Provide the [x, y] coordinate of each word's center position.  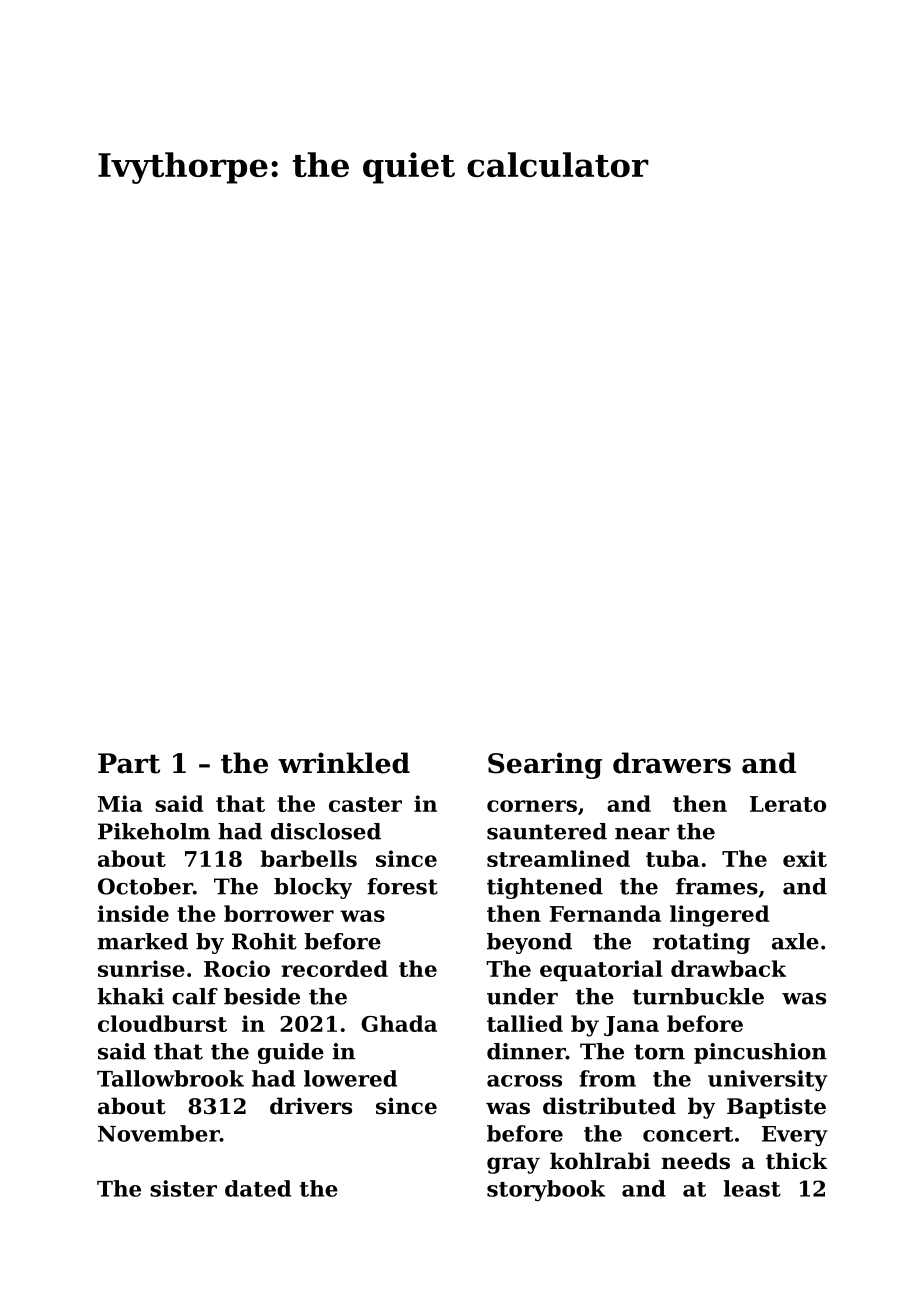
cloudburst [162, 1023]
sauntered [547, 831]
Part [129, 763]
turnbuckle [698, 996]
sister [183, 1188]
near [642, 834]
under [522, 996]
